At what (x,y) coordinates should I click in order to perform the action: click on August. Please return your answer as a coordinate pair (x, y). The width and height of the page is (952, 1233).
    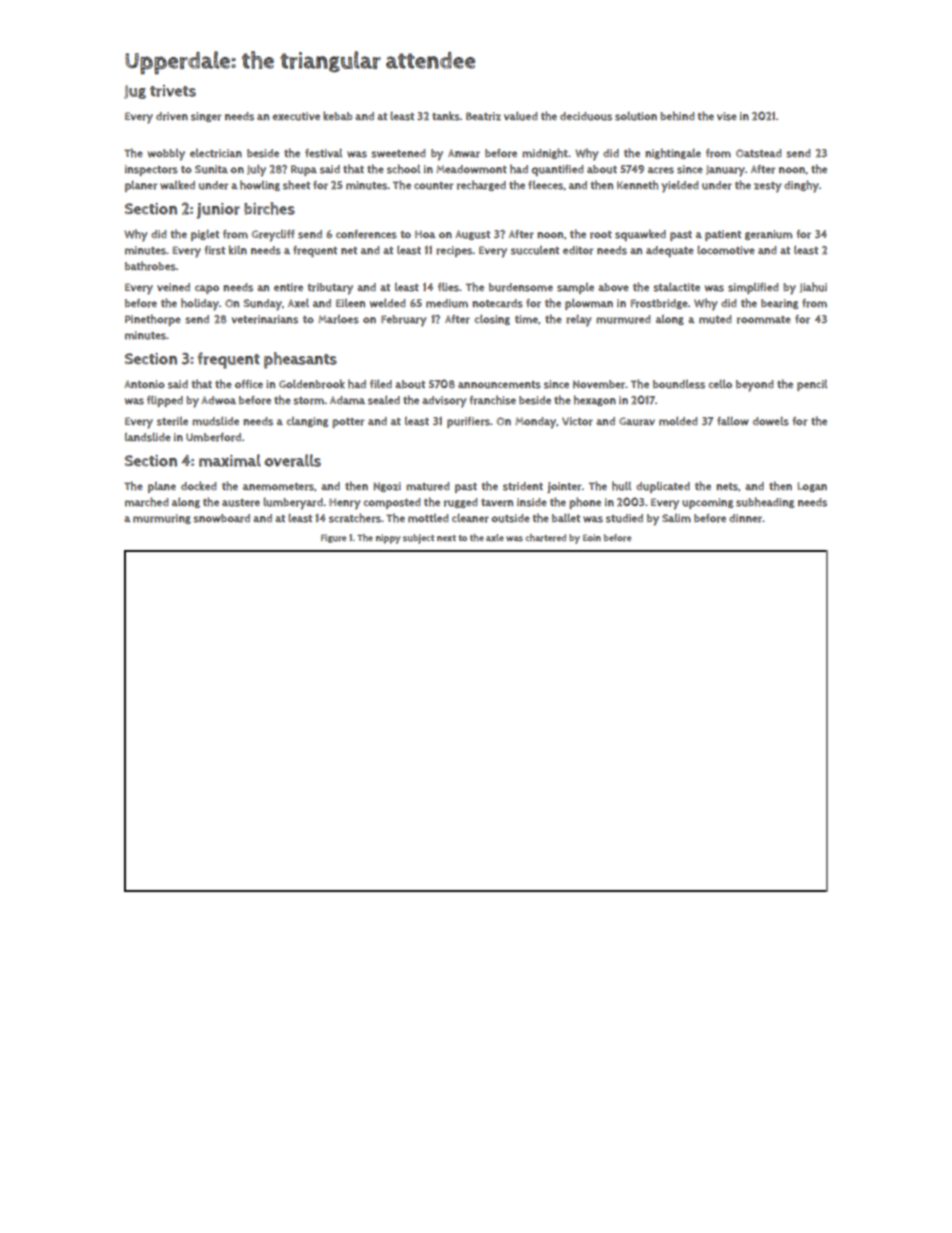
    Looking at the image, I should click on (472, 235).
